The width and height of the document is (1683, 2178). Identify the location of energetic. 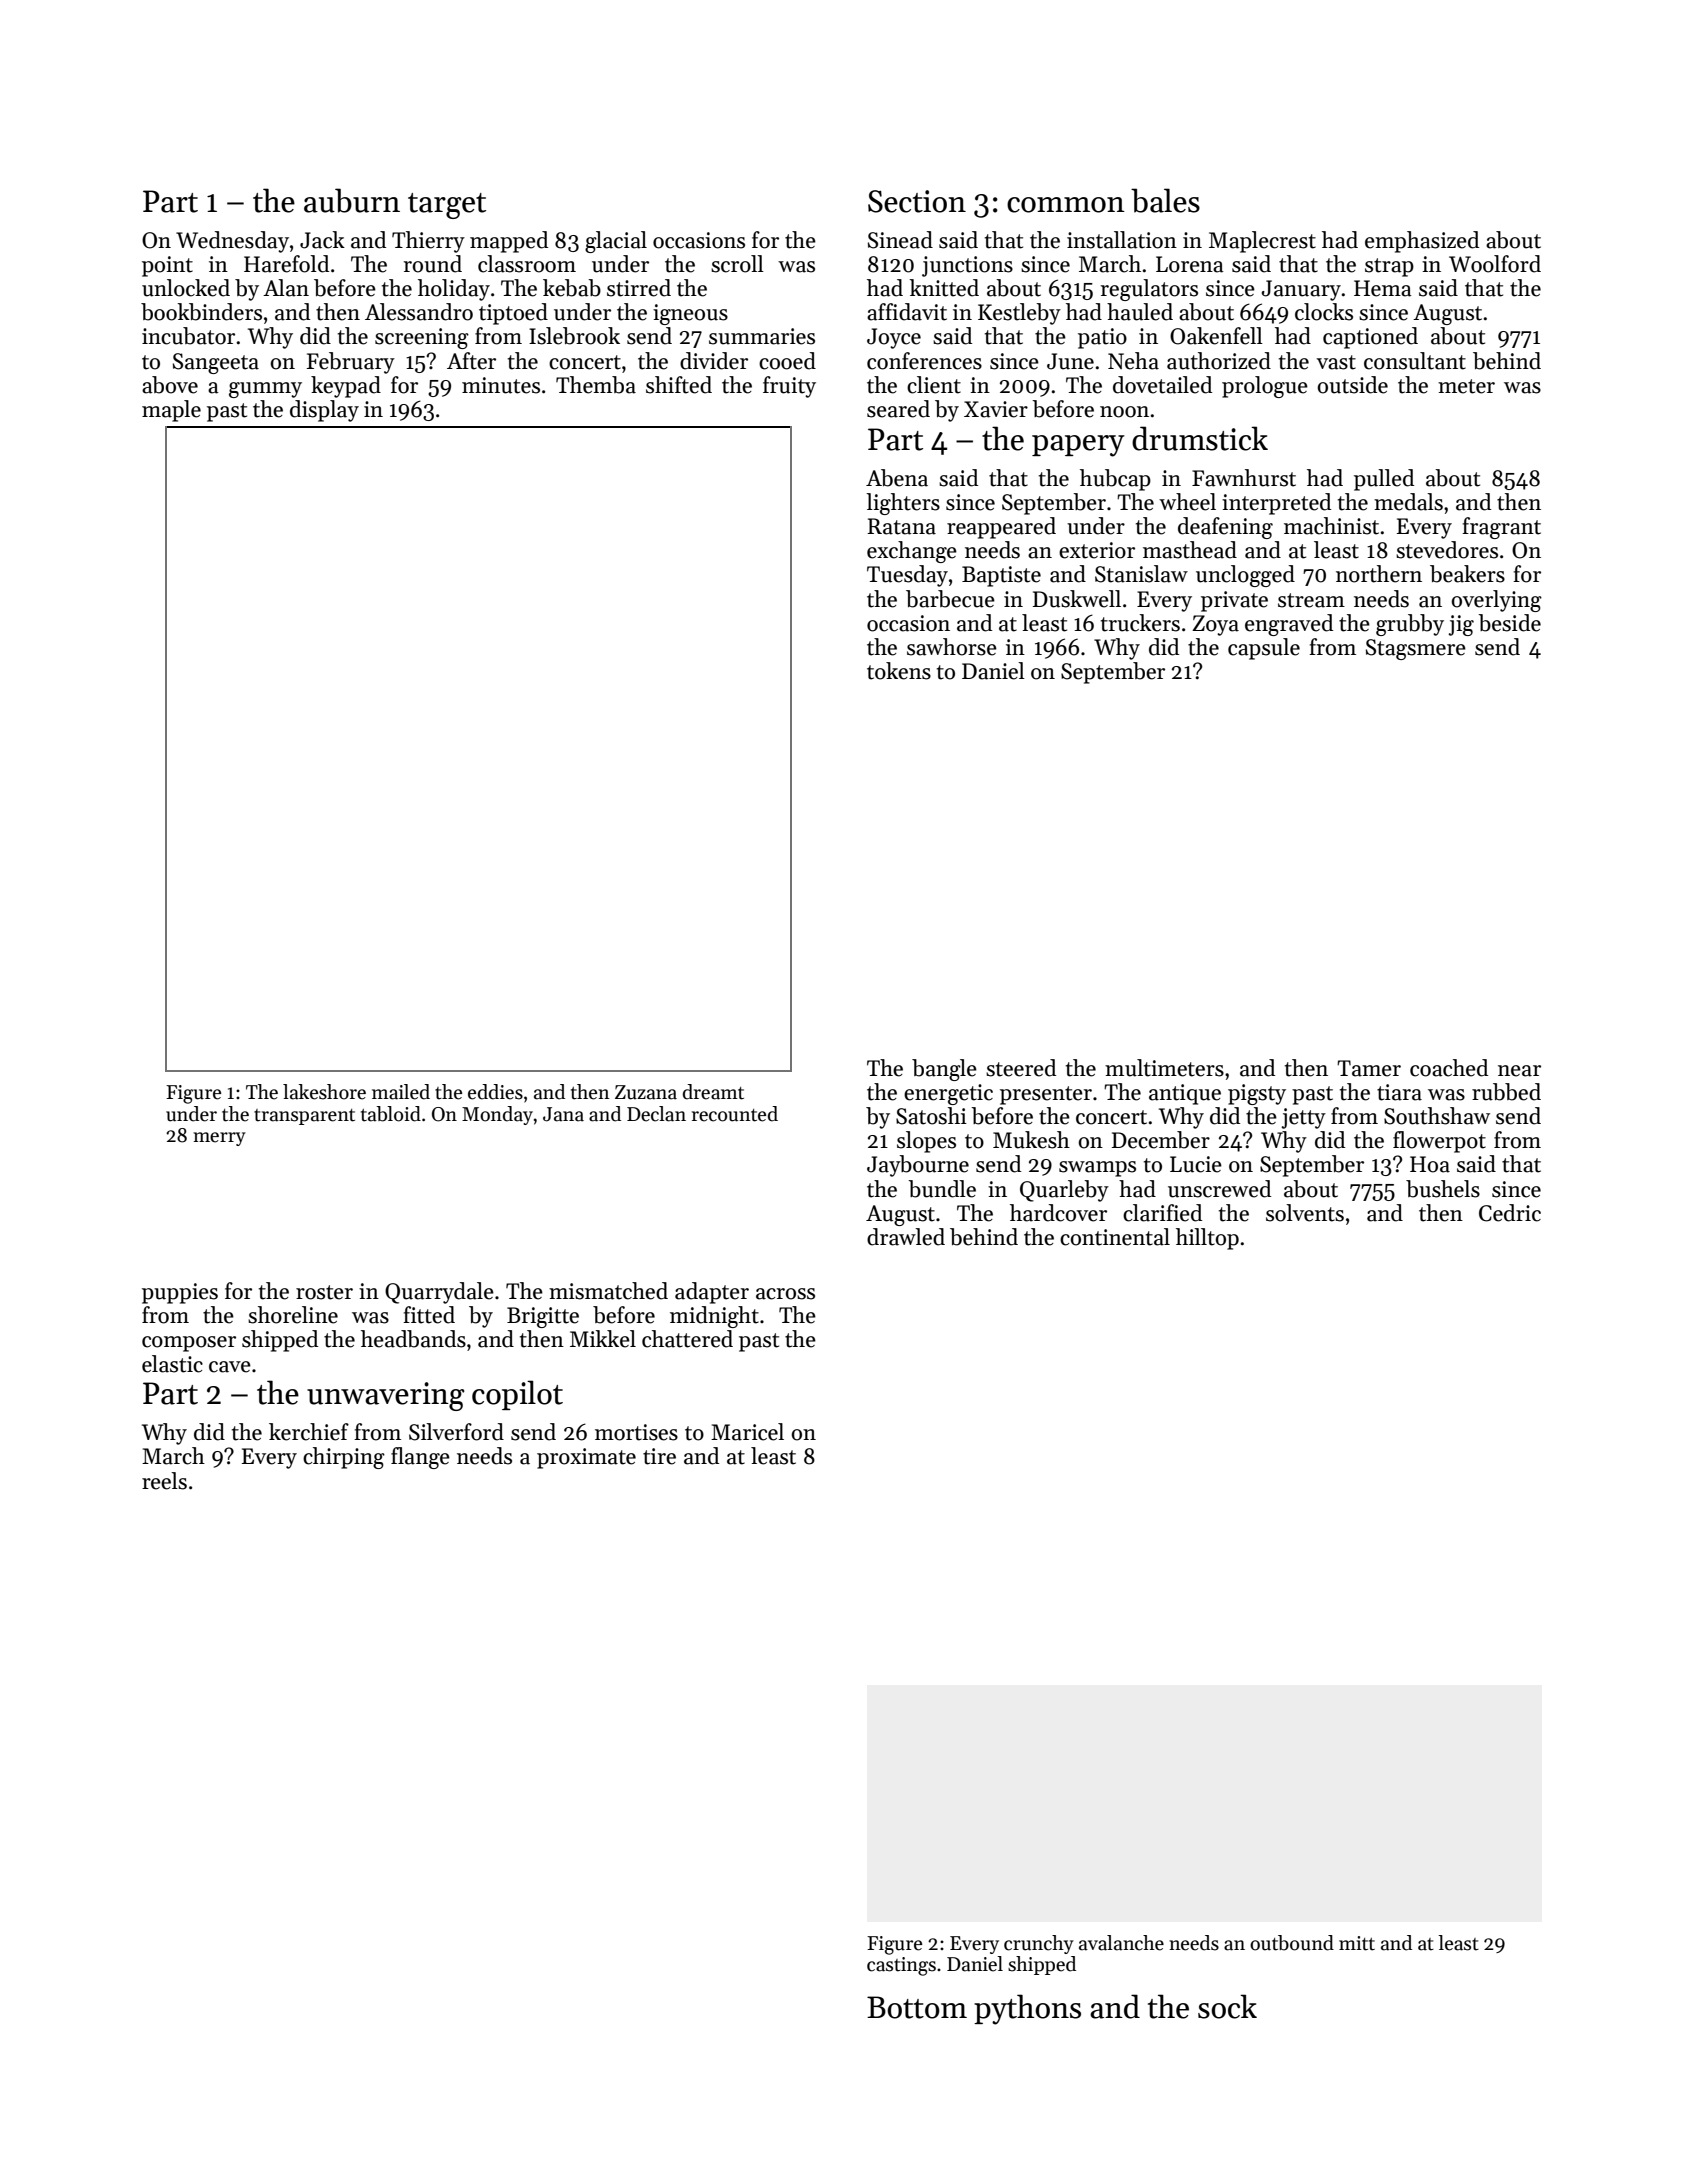
(948, 1094).
